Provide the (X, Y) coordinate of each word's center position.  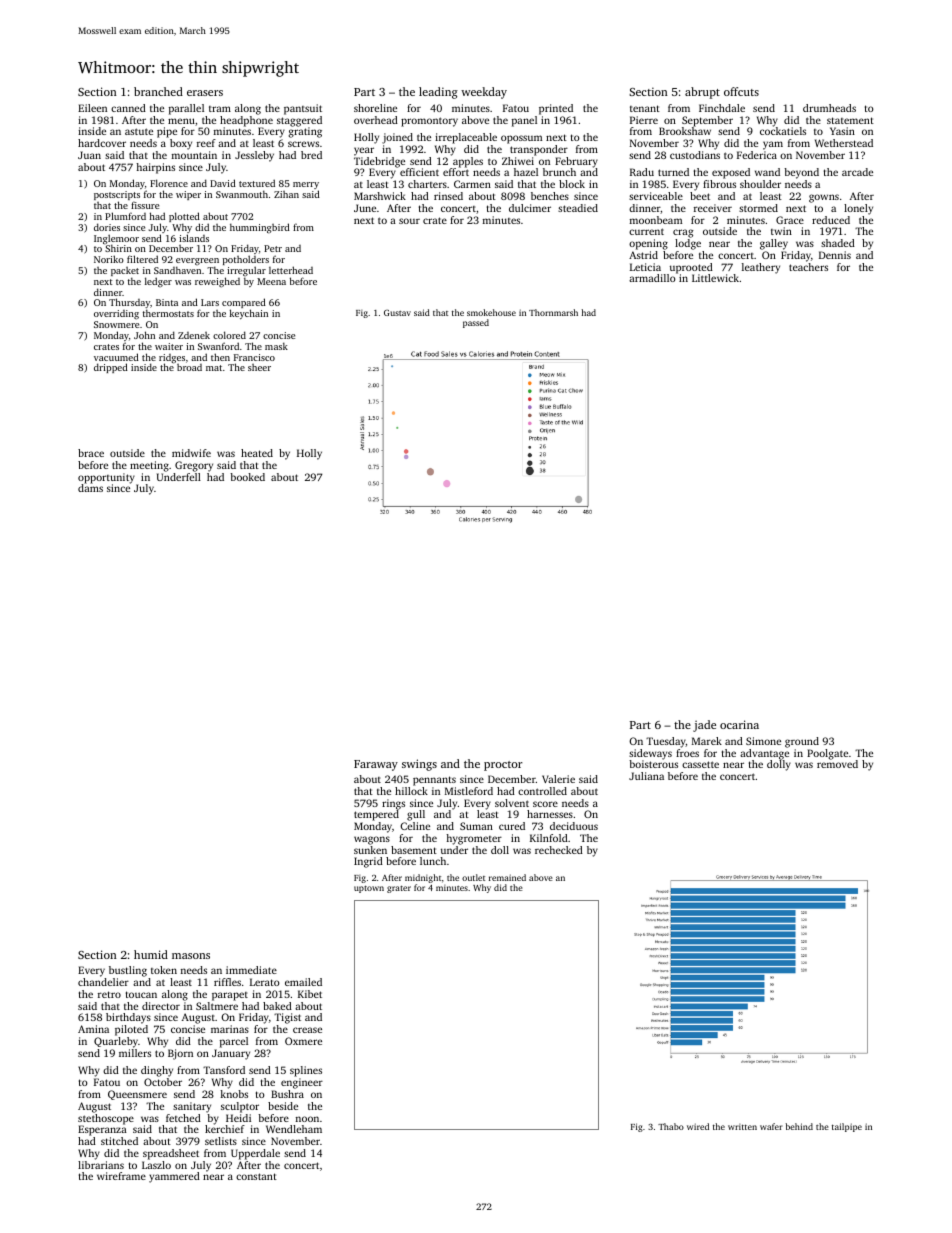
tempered (376, 815)
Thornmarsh (553, 312)
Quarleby (116, 1042)
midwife (191, 453)
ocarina (739, 724)
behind (799, 1126)
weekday (484, 93)
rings (393, 804)
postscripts (117, 196)
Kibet (310, 994)
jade (704, 726)
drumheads (829, 108)
